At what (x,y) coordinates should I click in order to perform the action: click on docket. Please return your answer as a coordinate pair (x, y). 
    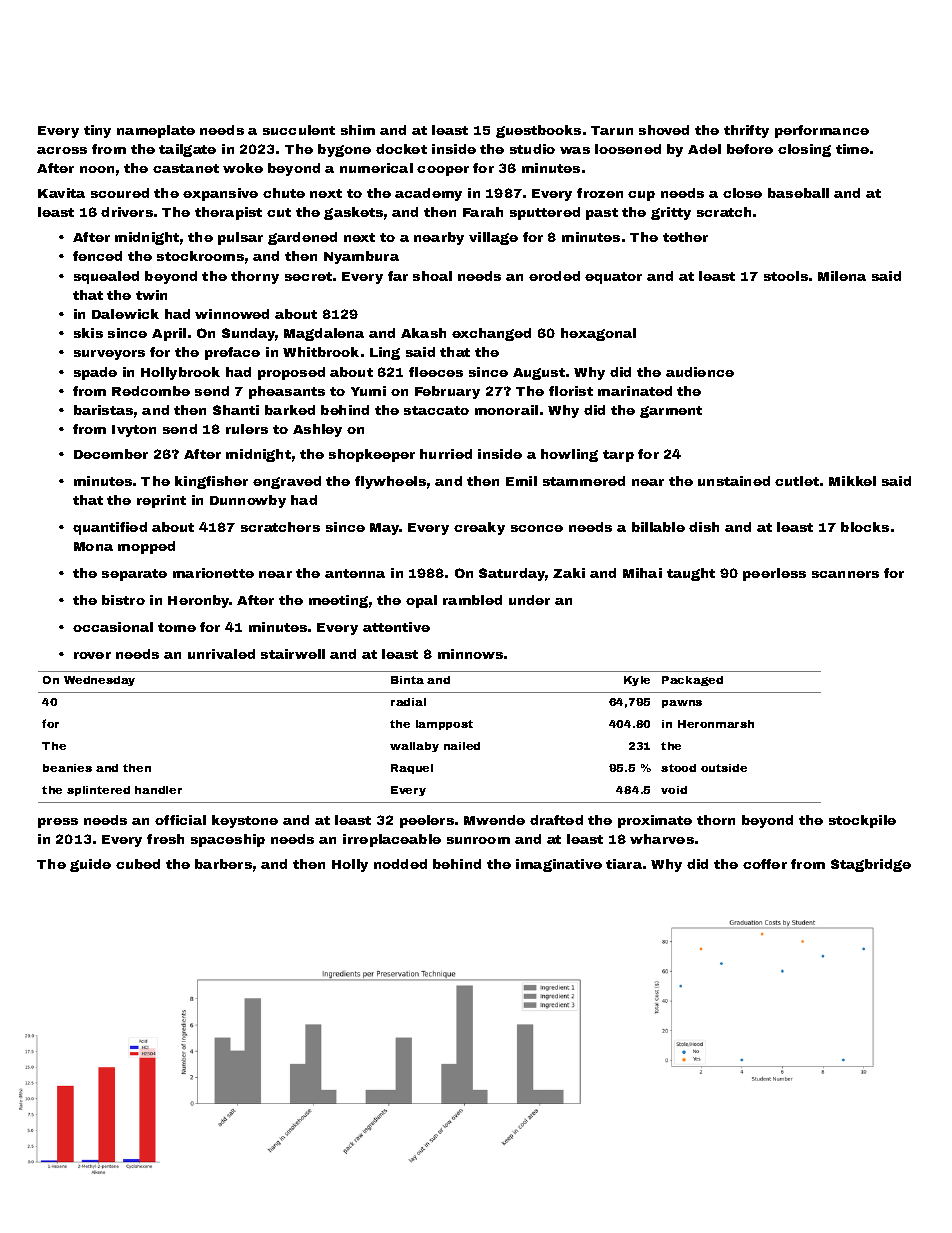
    Looking at the image, I should click on (401, 149).
